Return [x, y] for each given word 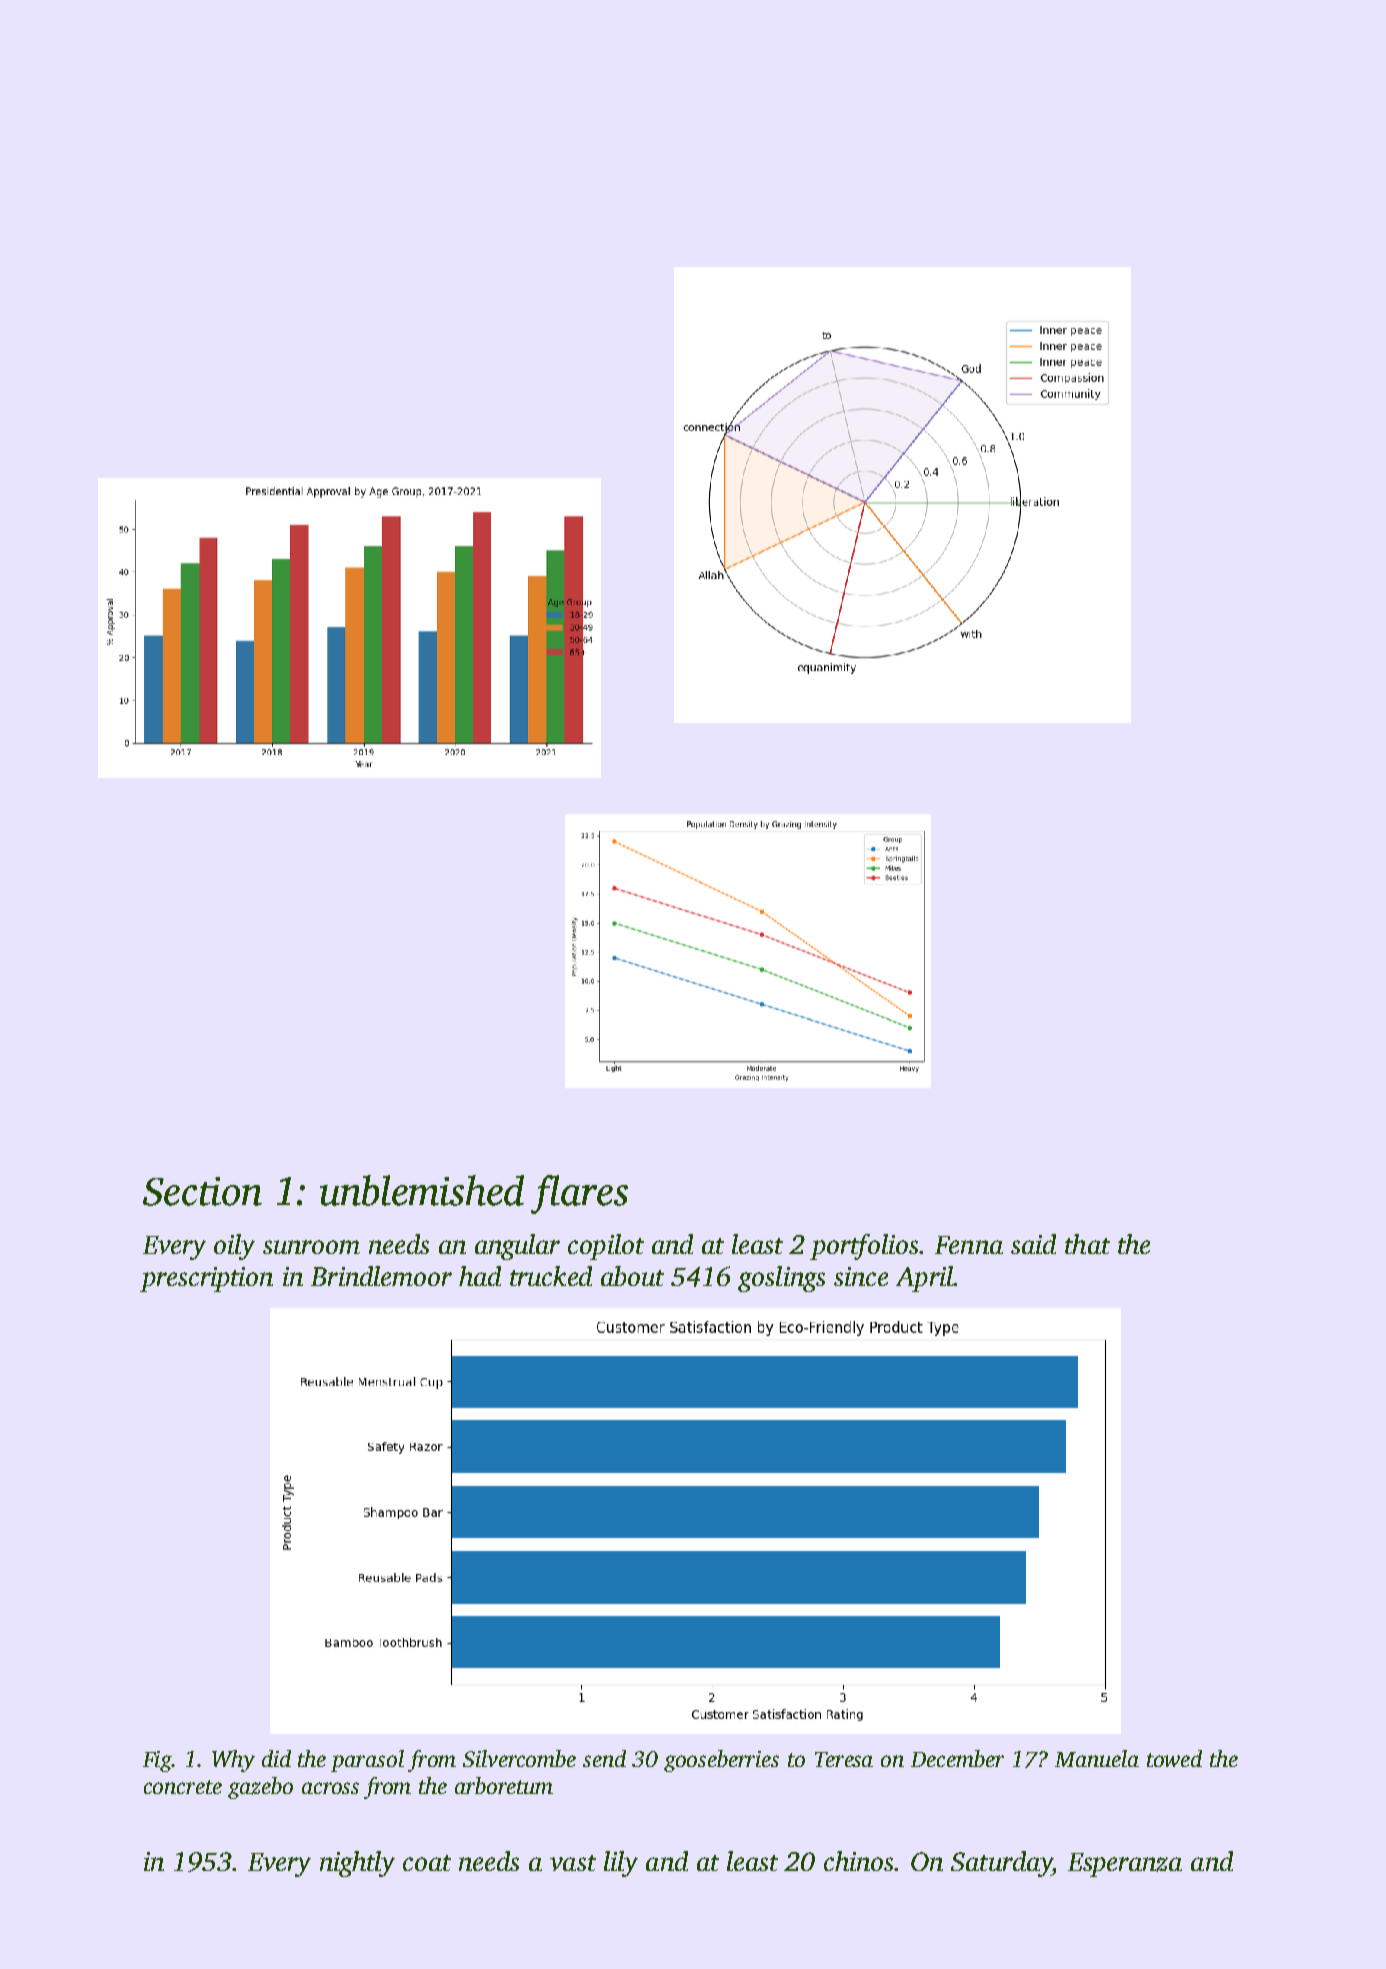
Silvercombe [519, 1758]
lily [621, 1864]
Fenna [969, 1245]
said [1033, 1244]
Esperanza [1125, 1865]
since [861, 1276]
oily [234, 1247]
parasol [367, 1761]
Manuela [1097, 1758]
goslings [781, 1279]
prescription [206, 1279]
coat [427, 1863]
